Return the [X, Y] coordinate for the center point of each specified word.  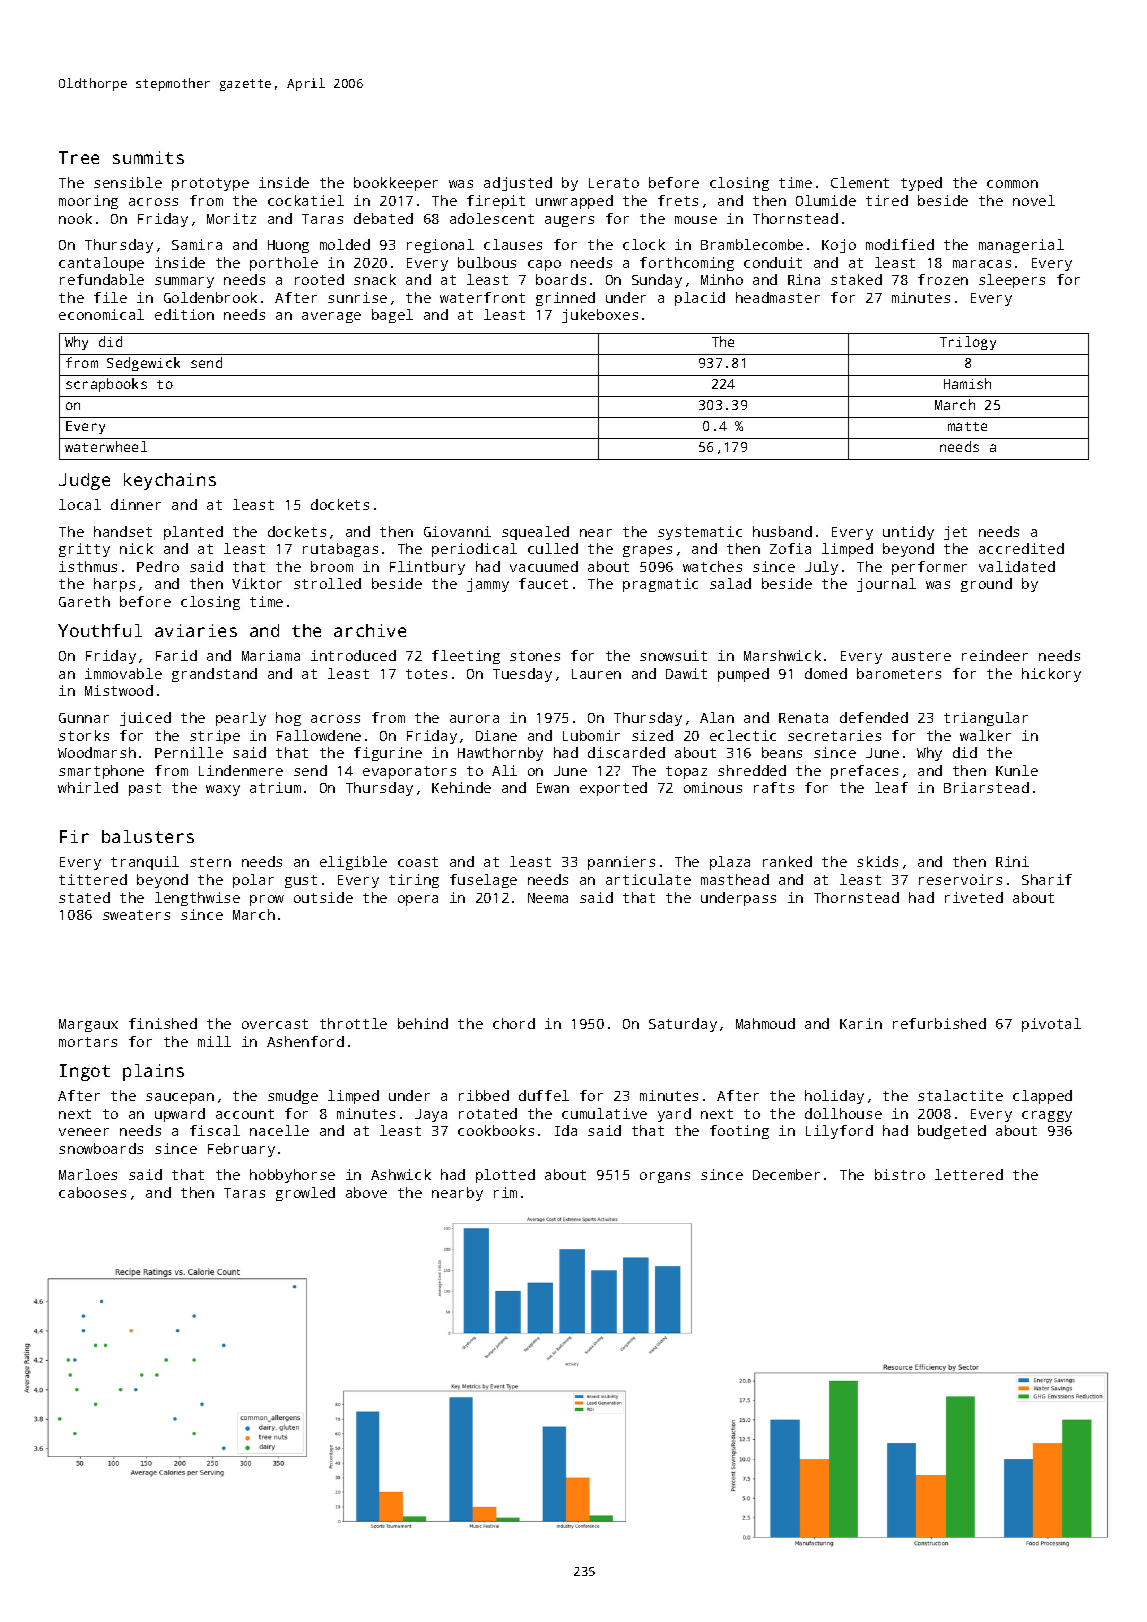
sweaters [136, 915]
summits [148, 157]
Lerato [614, 183]
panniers [621, 863]
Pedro [158, 566]
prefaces [864, 772]
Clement [860, 182]
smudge [293, 1097]
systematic [700, 533]
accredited [1021, 548]
